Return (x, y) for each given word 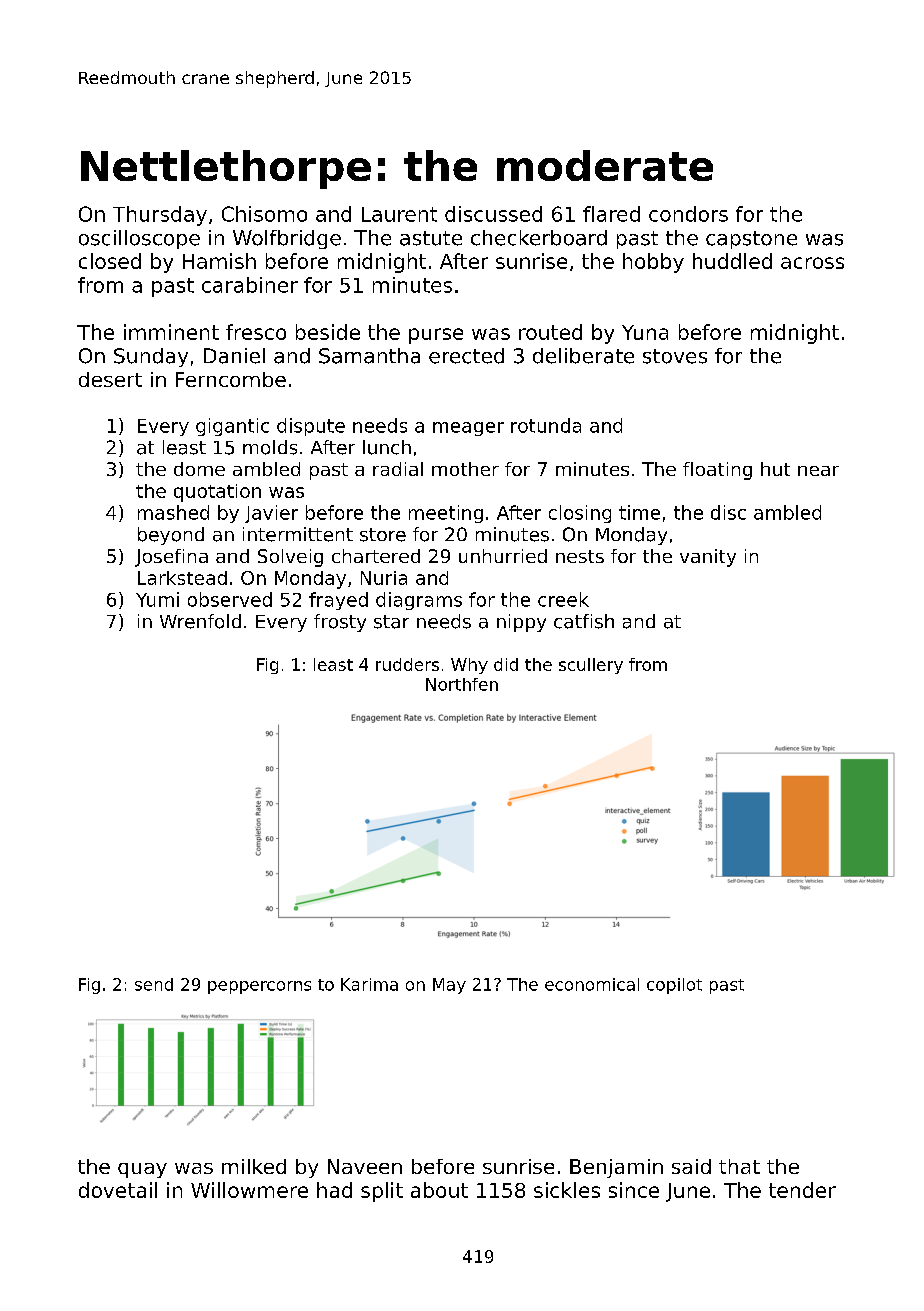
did (506, 664)
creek (563, 599)
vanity (708, 558)
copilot (674, 986)
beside (328, 332)
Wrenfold (200, 621)
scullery (591, 666)
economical (592, 984)
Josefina (171, 558)
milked (254, 1166)
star (391, 622)
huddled (732, 261)
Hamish (219, 261)
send (154, 984)
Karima (369, 984)
